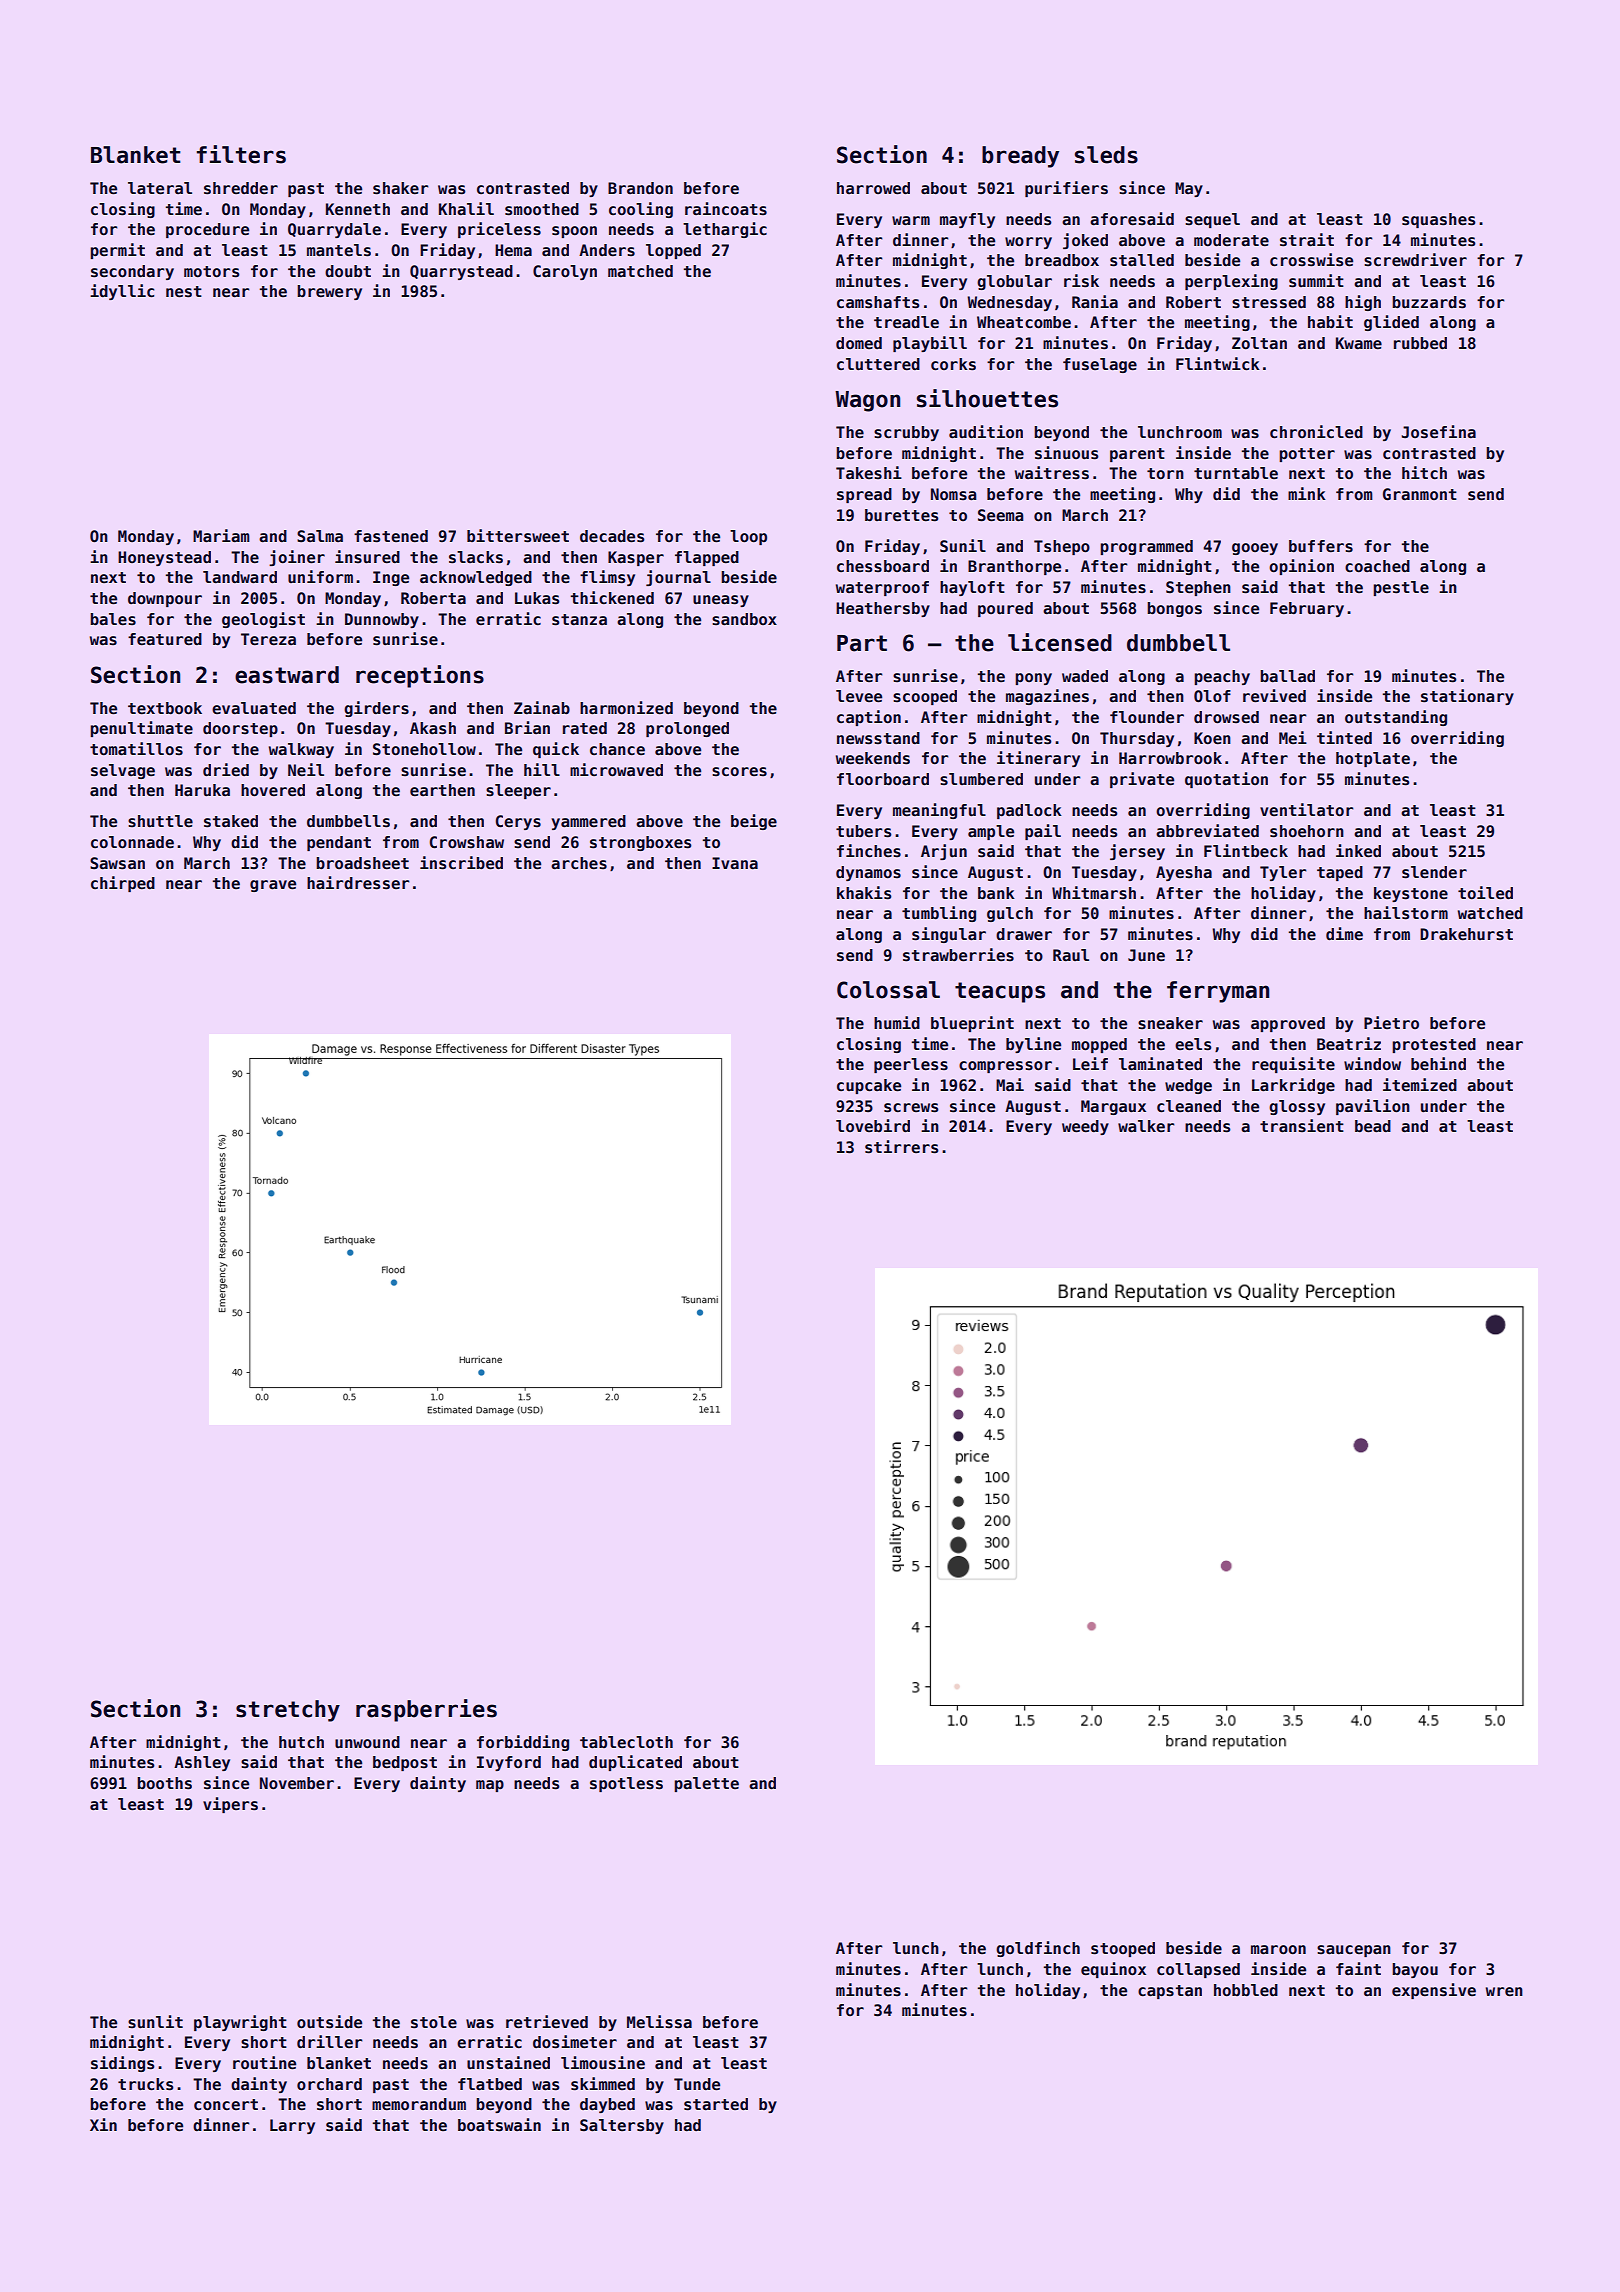 This screenshot has width=1620, height=2292. What do you see at coordinates (292, 2126) in the screenshot?
I see `Larry` at bounding box center [292, 2126].
